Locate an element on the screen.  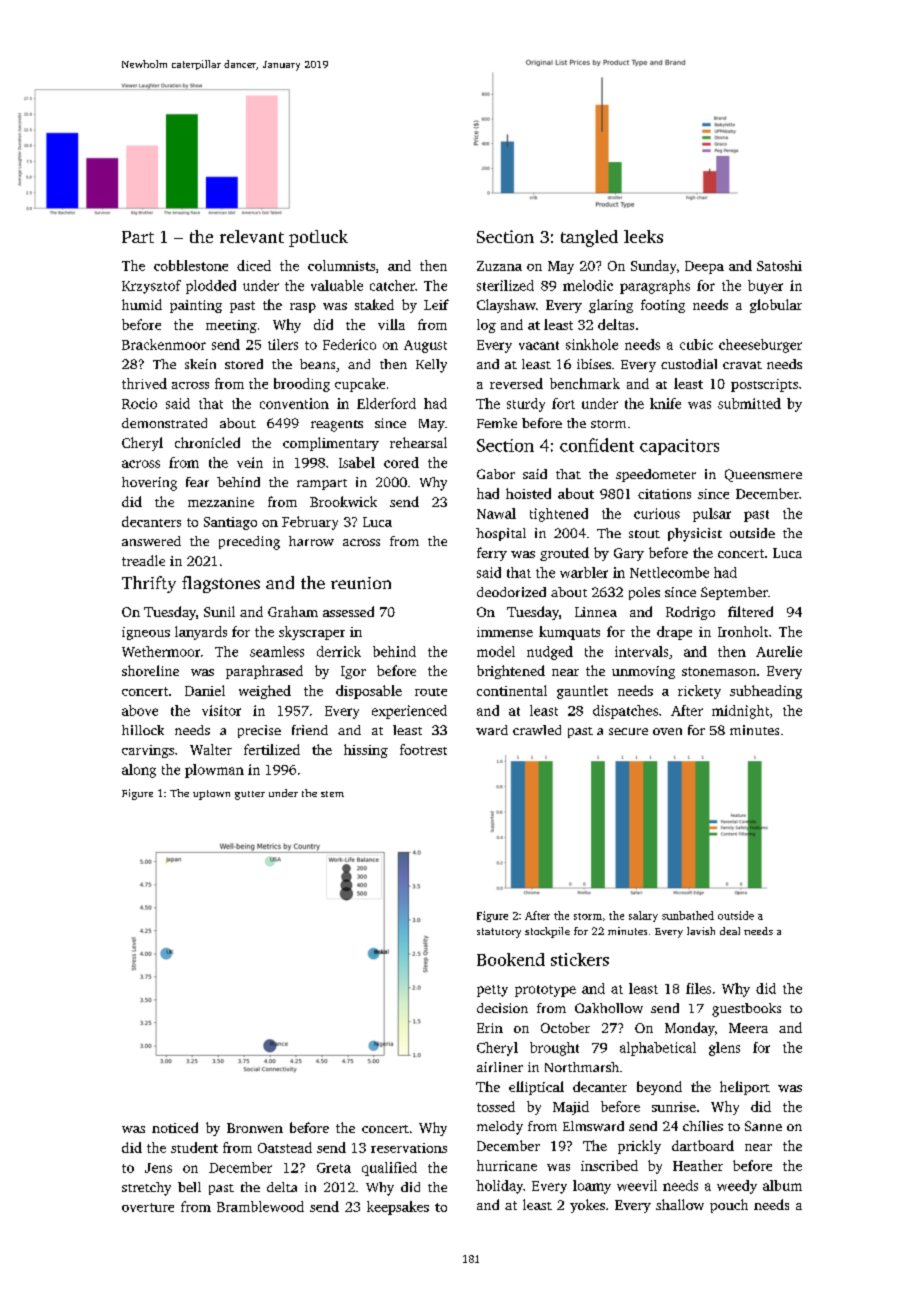
brooding is located at coordinates (302, 385).
